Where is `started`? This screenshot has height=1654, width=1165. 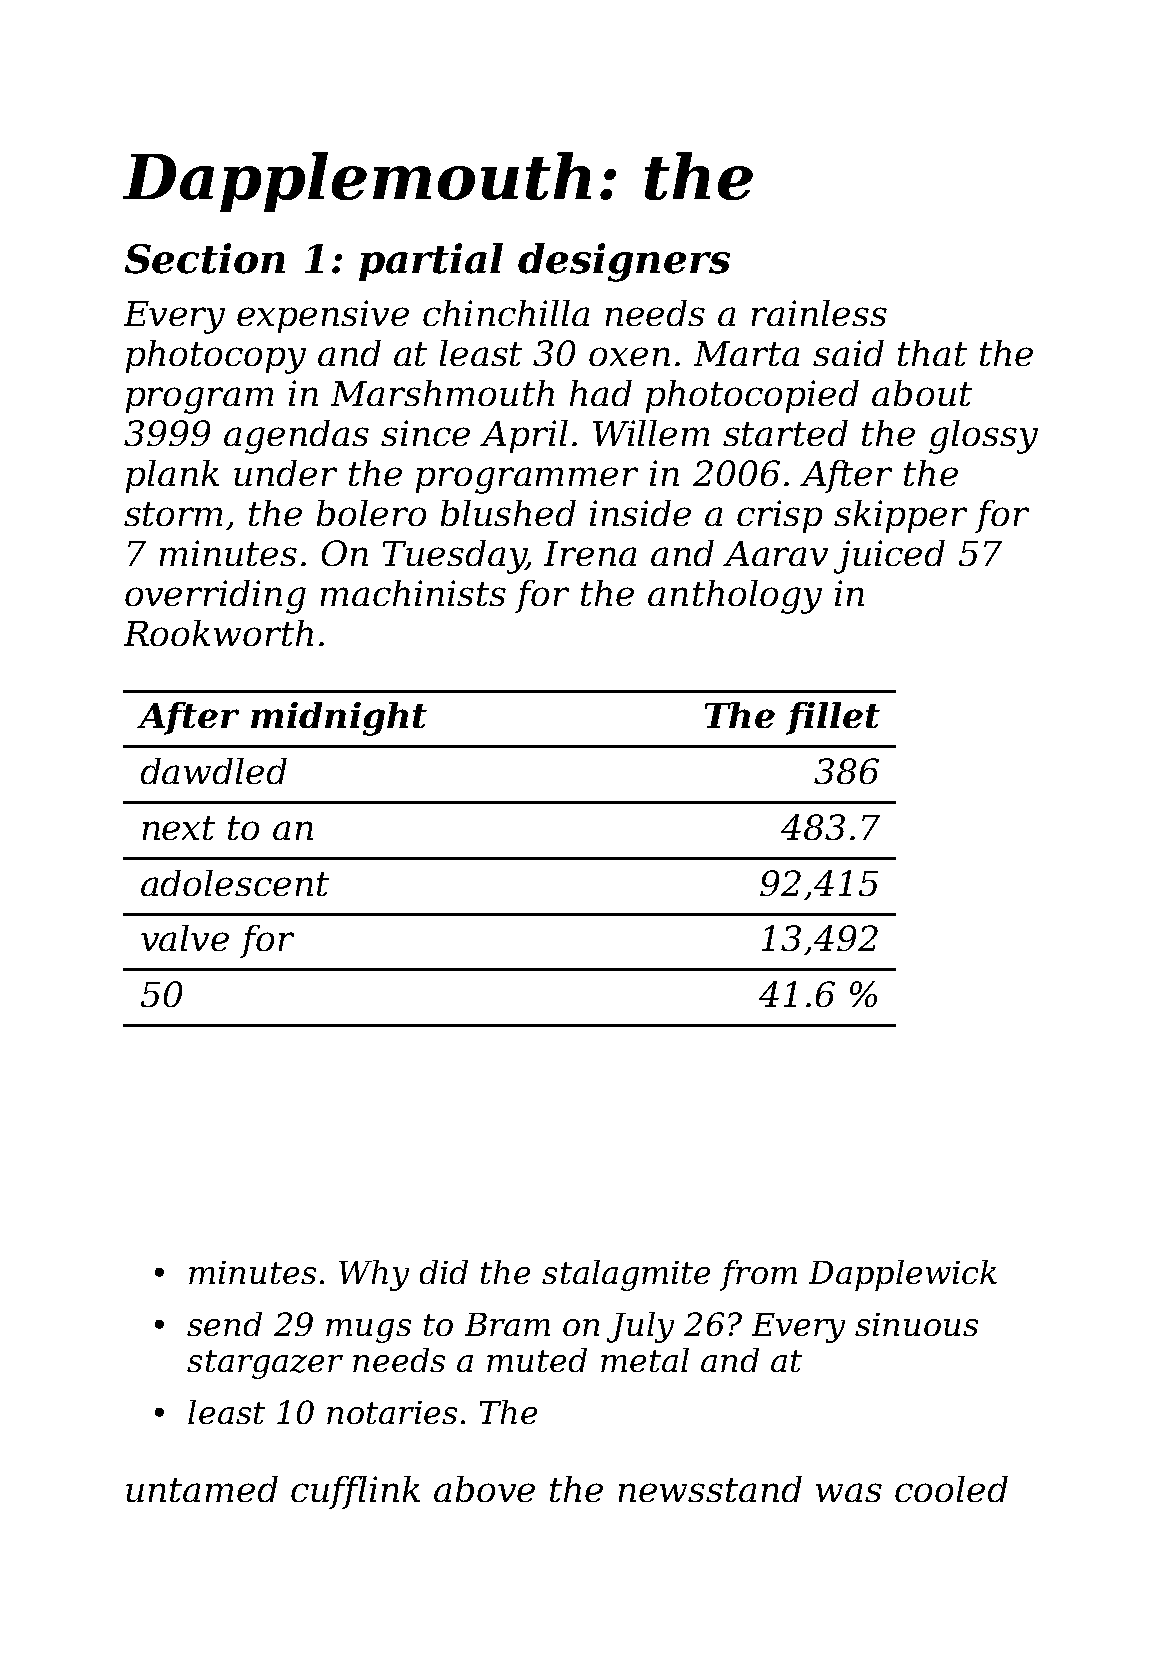 started is located at coordinates (785, 433).
